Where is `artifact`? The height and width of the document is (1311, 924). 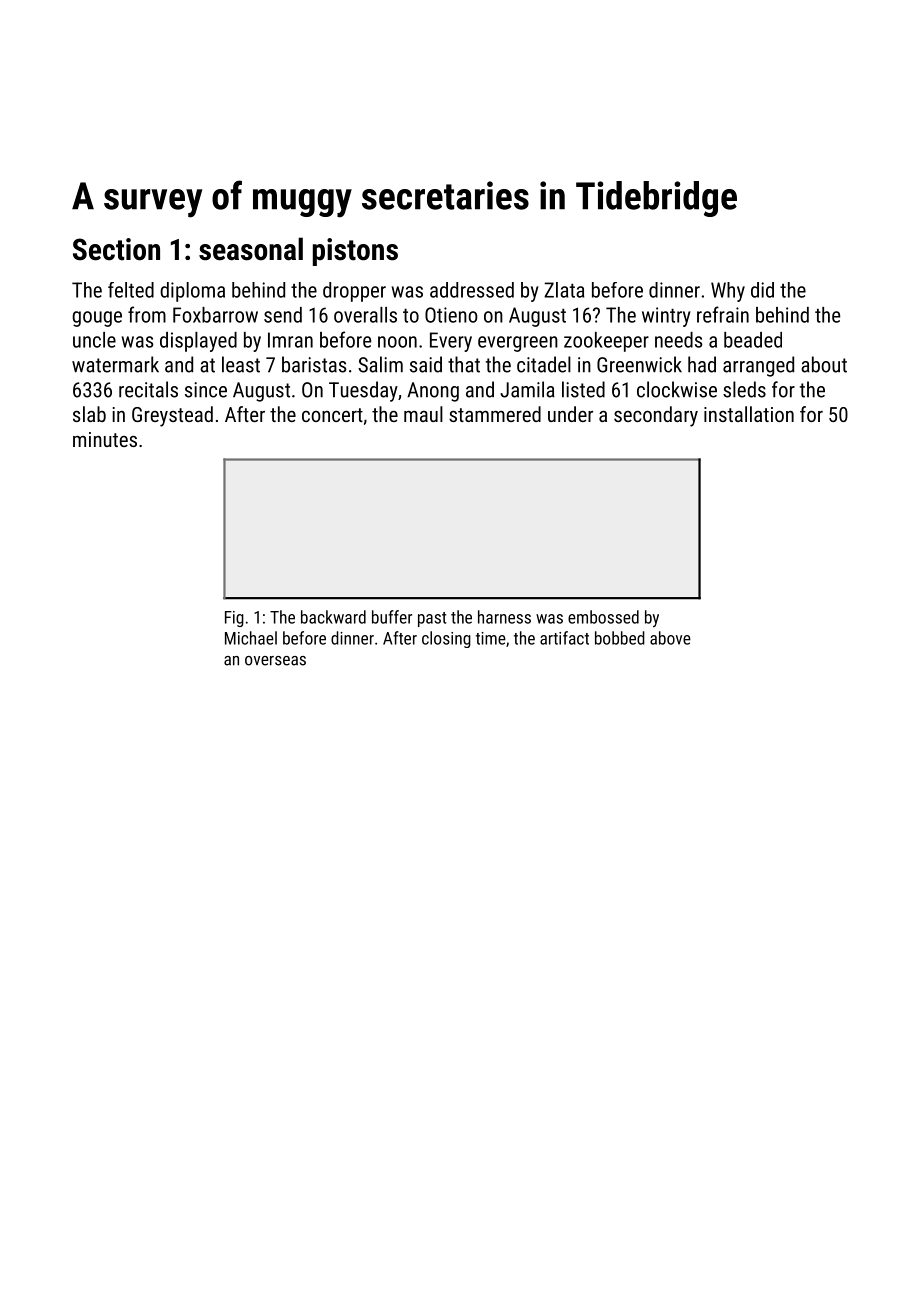 artifact is located at coordinates (564, 638).
